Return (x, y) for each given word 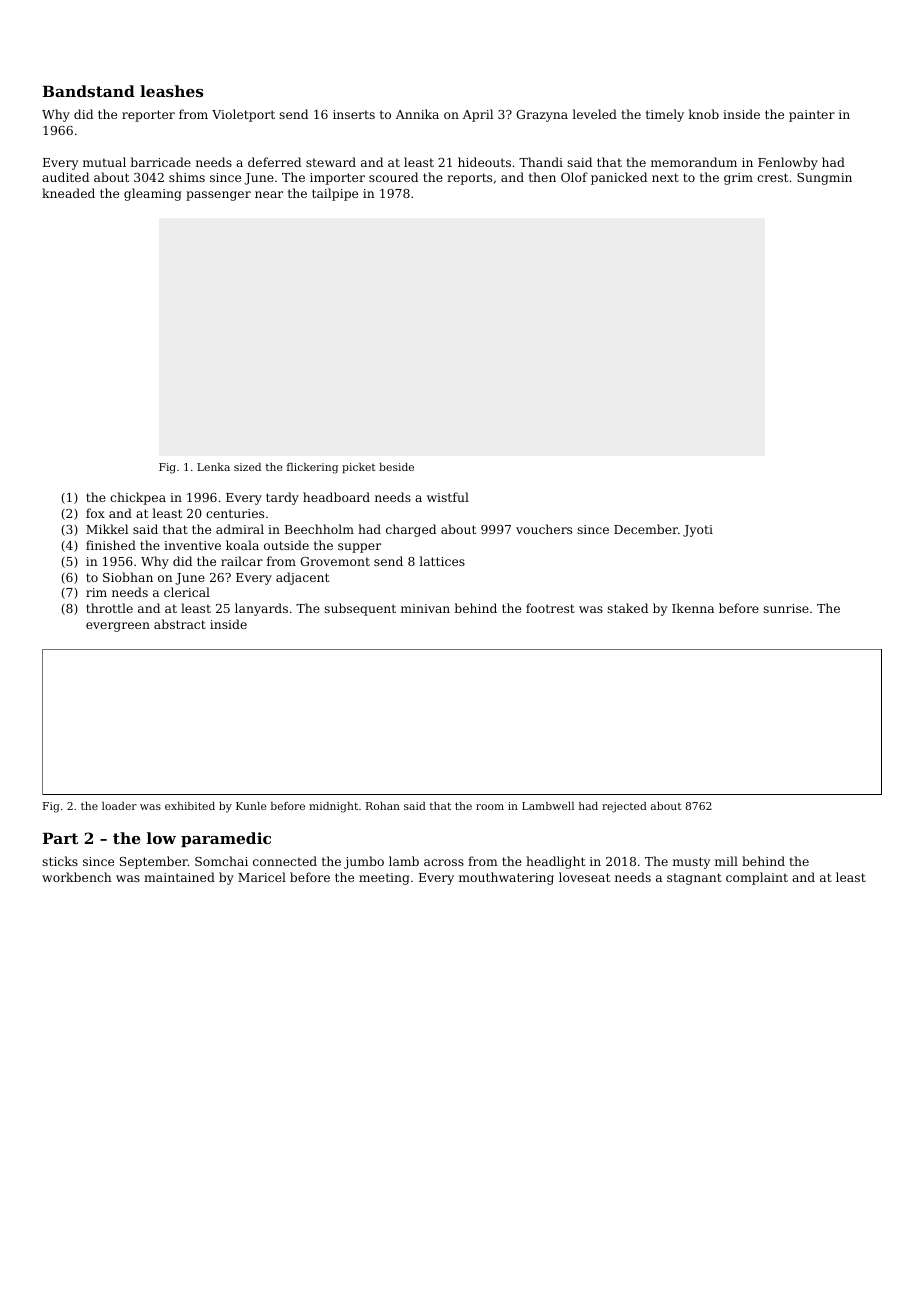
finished (111, 545)
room (490, 807)
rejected (624, 807)
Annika (417, 114)
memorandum (694, 162)
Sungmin (824, 179)
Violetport (243, 115)
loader (119, 806)
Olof (574, 177)
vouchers (544, 529)
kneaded (68, 193)
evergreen (118, 627)
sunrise (786, 608)
